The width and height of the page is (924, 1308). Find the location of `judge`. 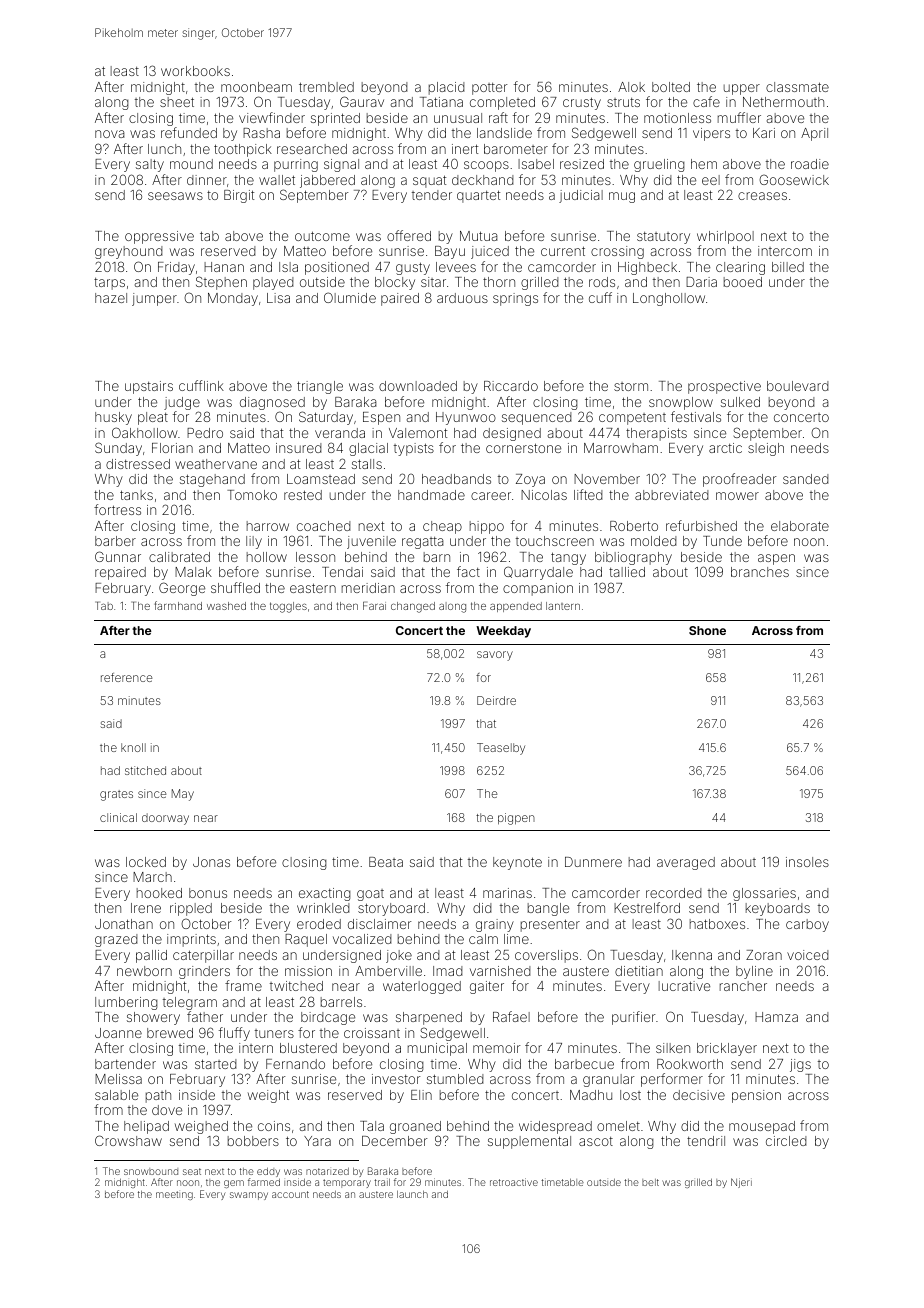

judge is located at coordinates (182, 403).
